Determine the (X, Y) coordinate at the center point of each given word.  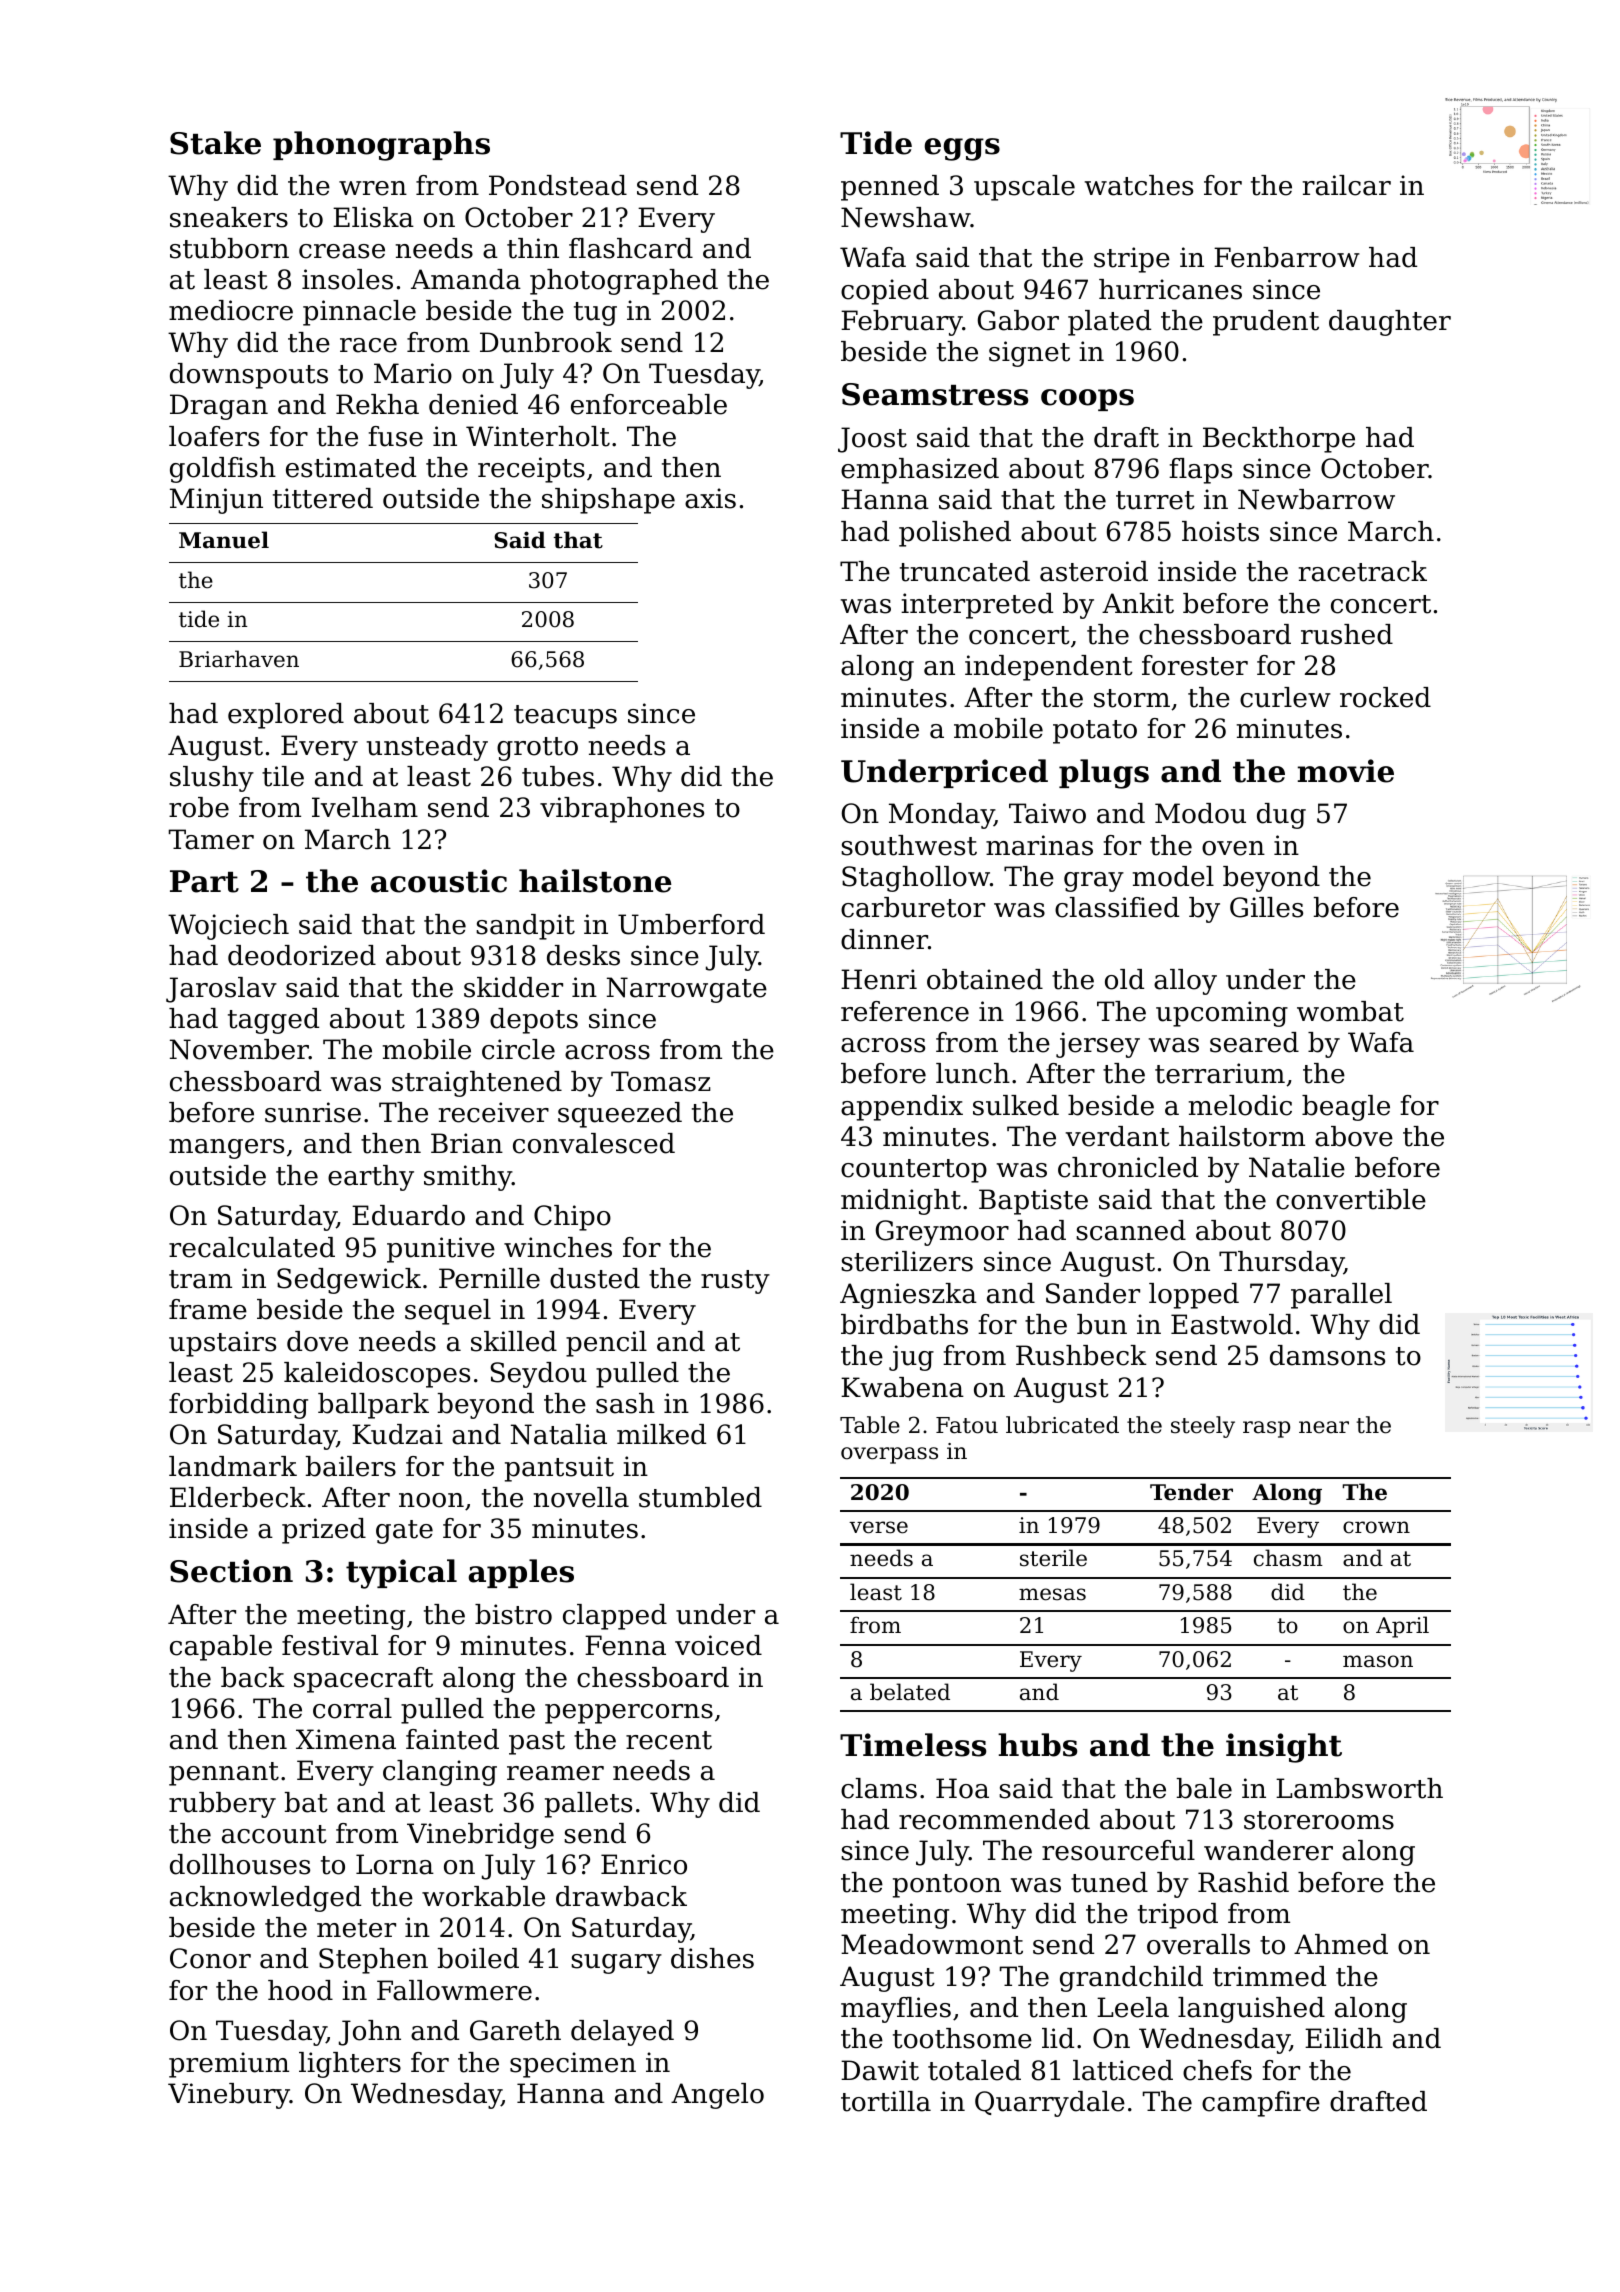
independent (1049, 668)
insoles (347, 279)
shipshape (608, 501)
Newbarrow (1316, 499)
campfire (1261, 2104)
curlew (1285, 697)
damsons (1327, 1355)
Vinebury (229, 2096)
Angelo (717, 2096)
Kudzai (397, 1434)
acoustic (439, 881)
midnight (901, 1202)
